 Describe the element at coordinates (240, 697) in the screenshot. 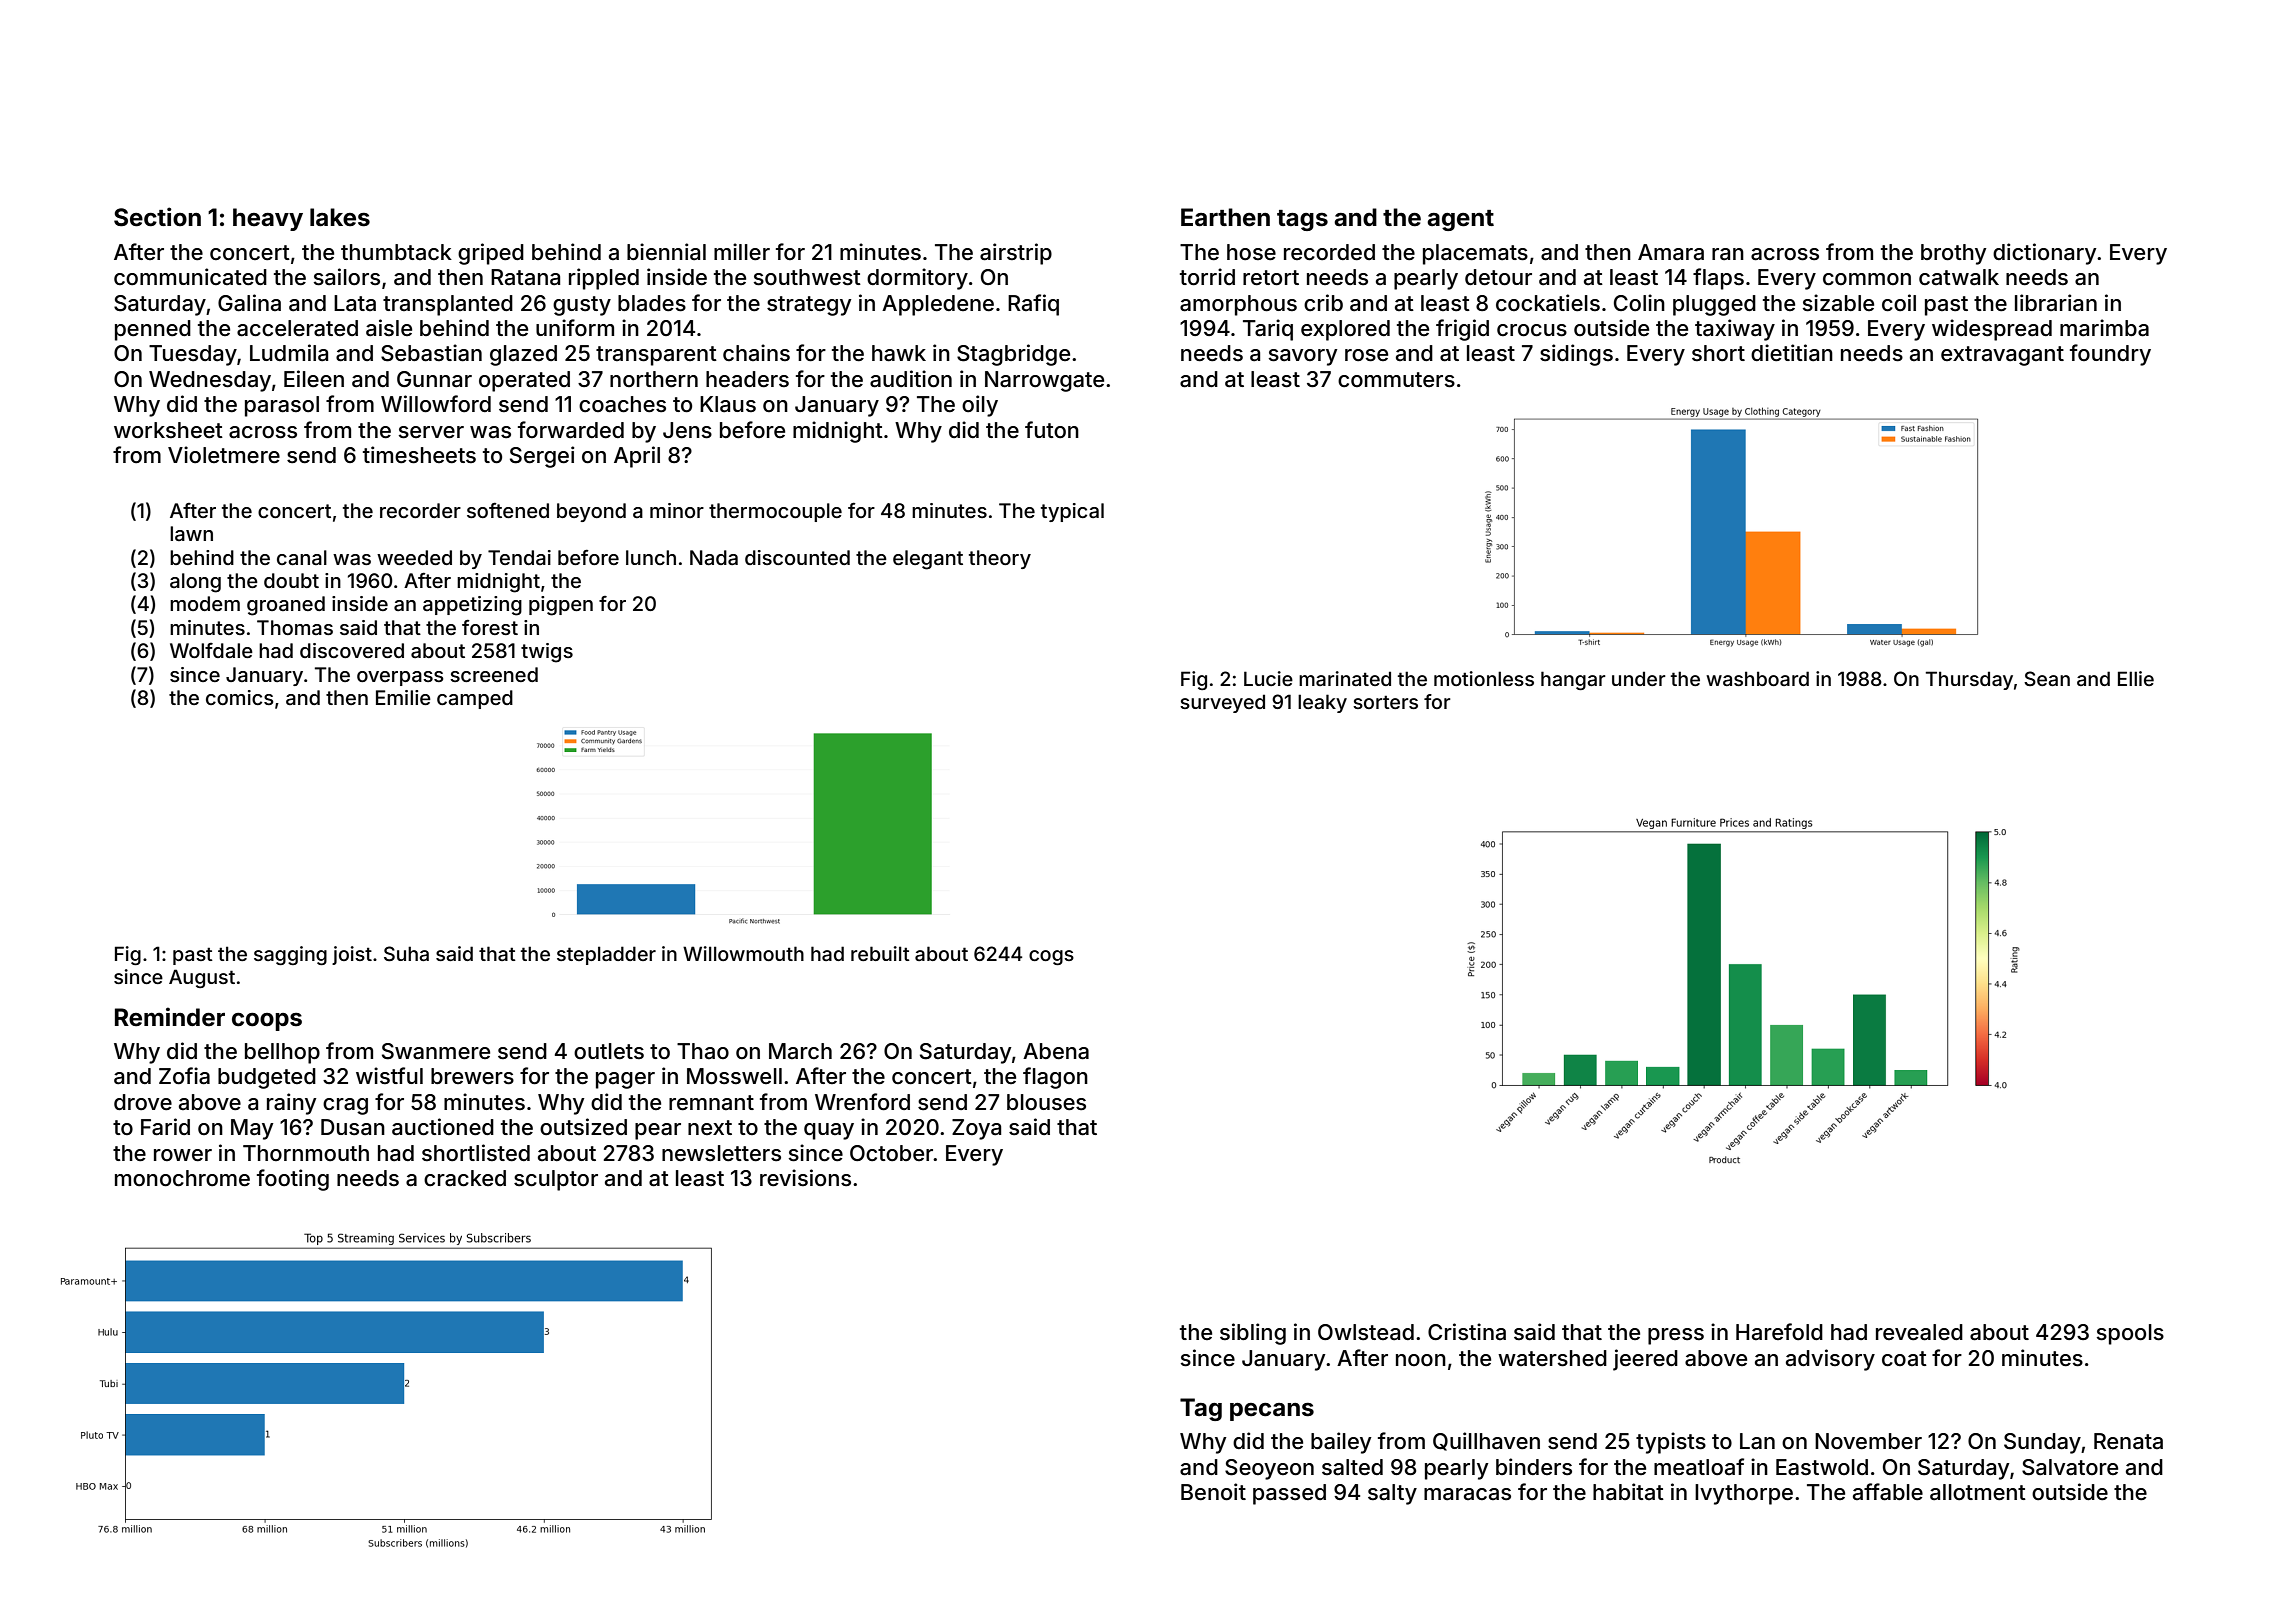

I see `comics` at that location.
